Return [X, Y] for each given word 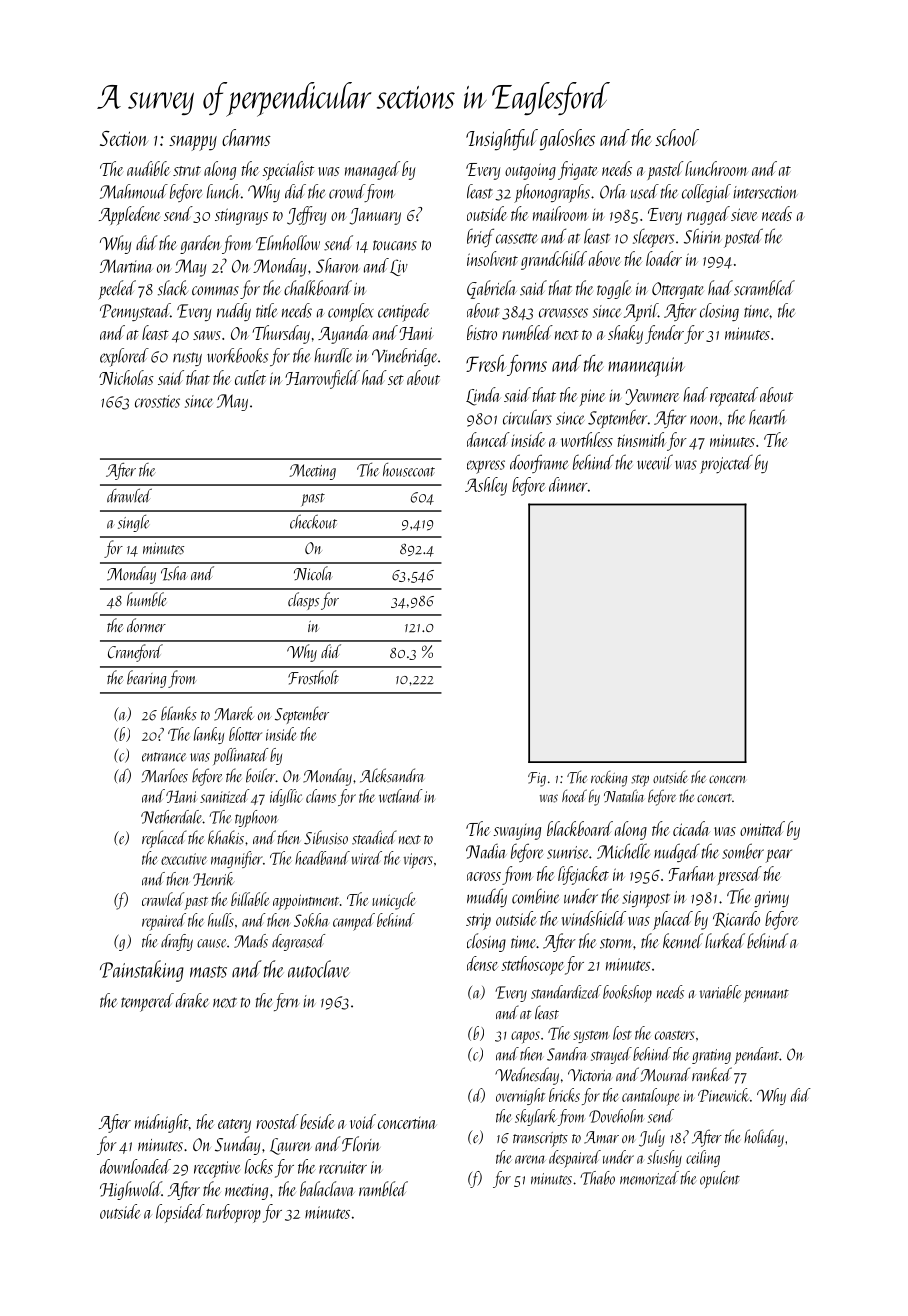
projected [726, 464]
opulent [720, 1179]
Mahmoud [134, 191]
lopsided [180, 1213]
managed [372, 170]
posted [743, 238]
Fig [537, 779]
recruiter [343, 1167]
